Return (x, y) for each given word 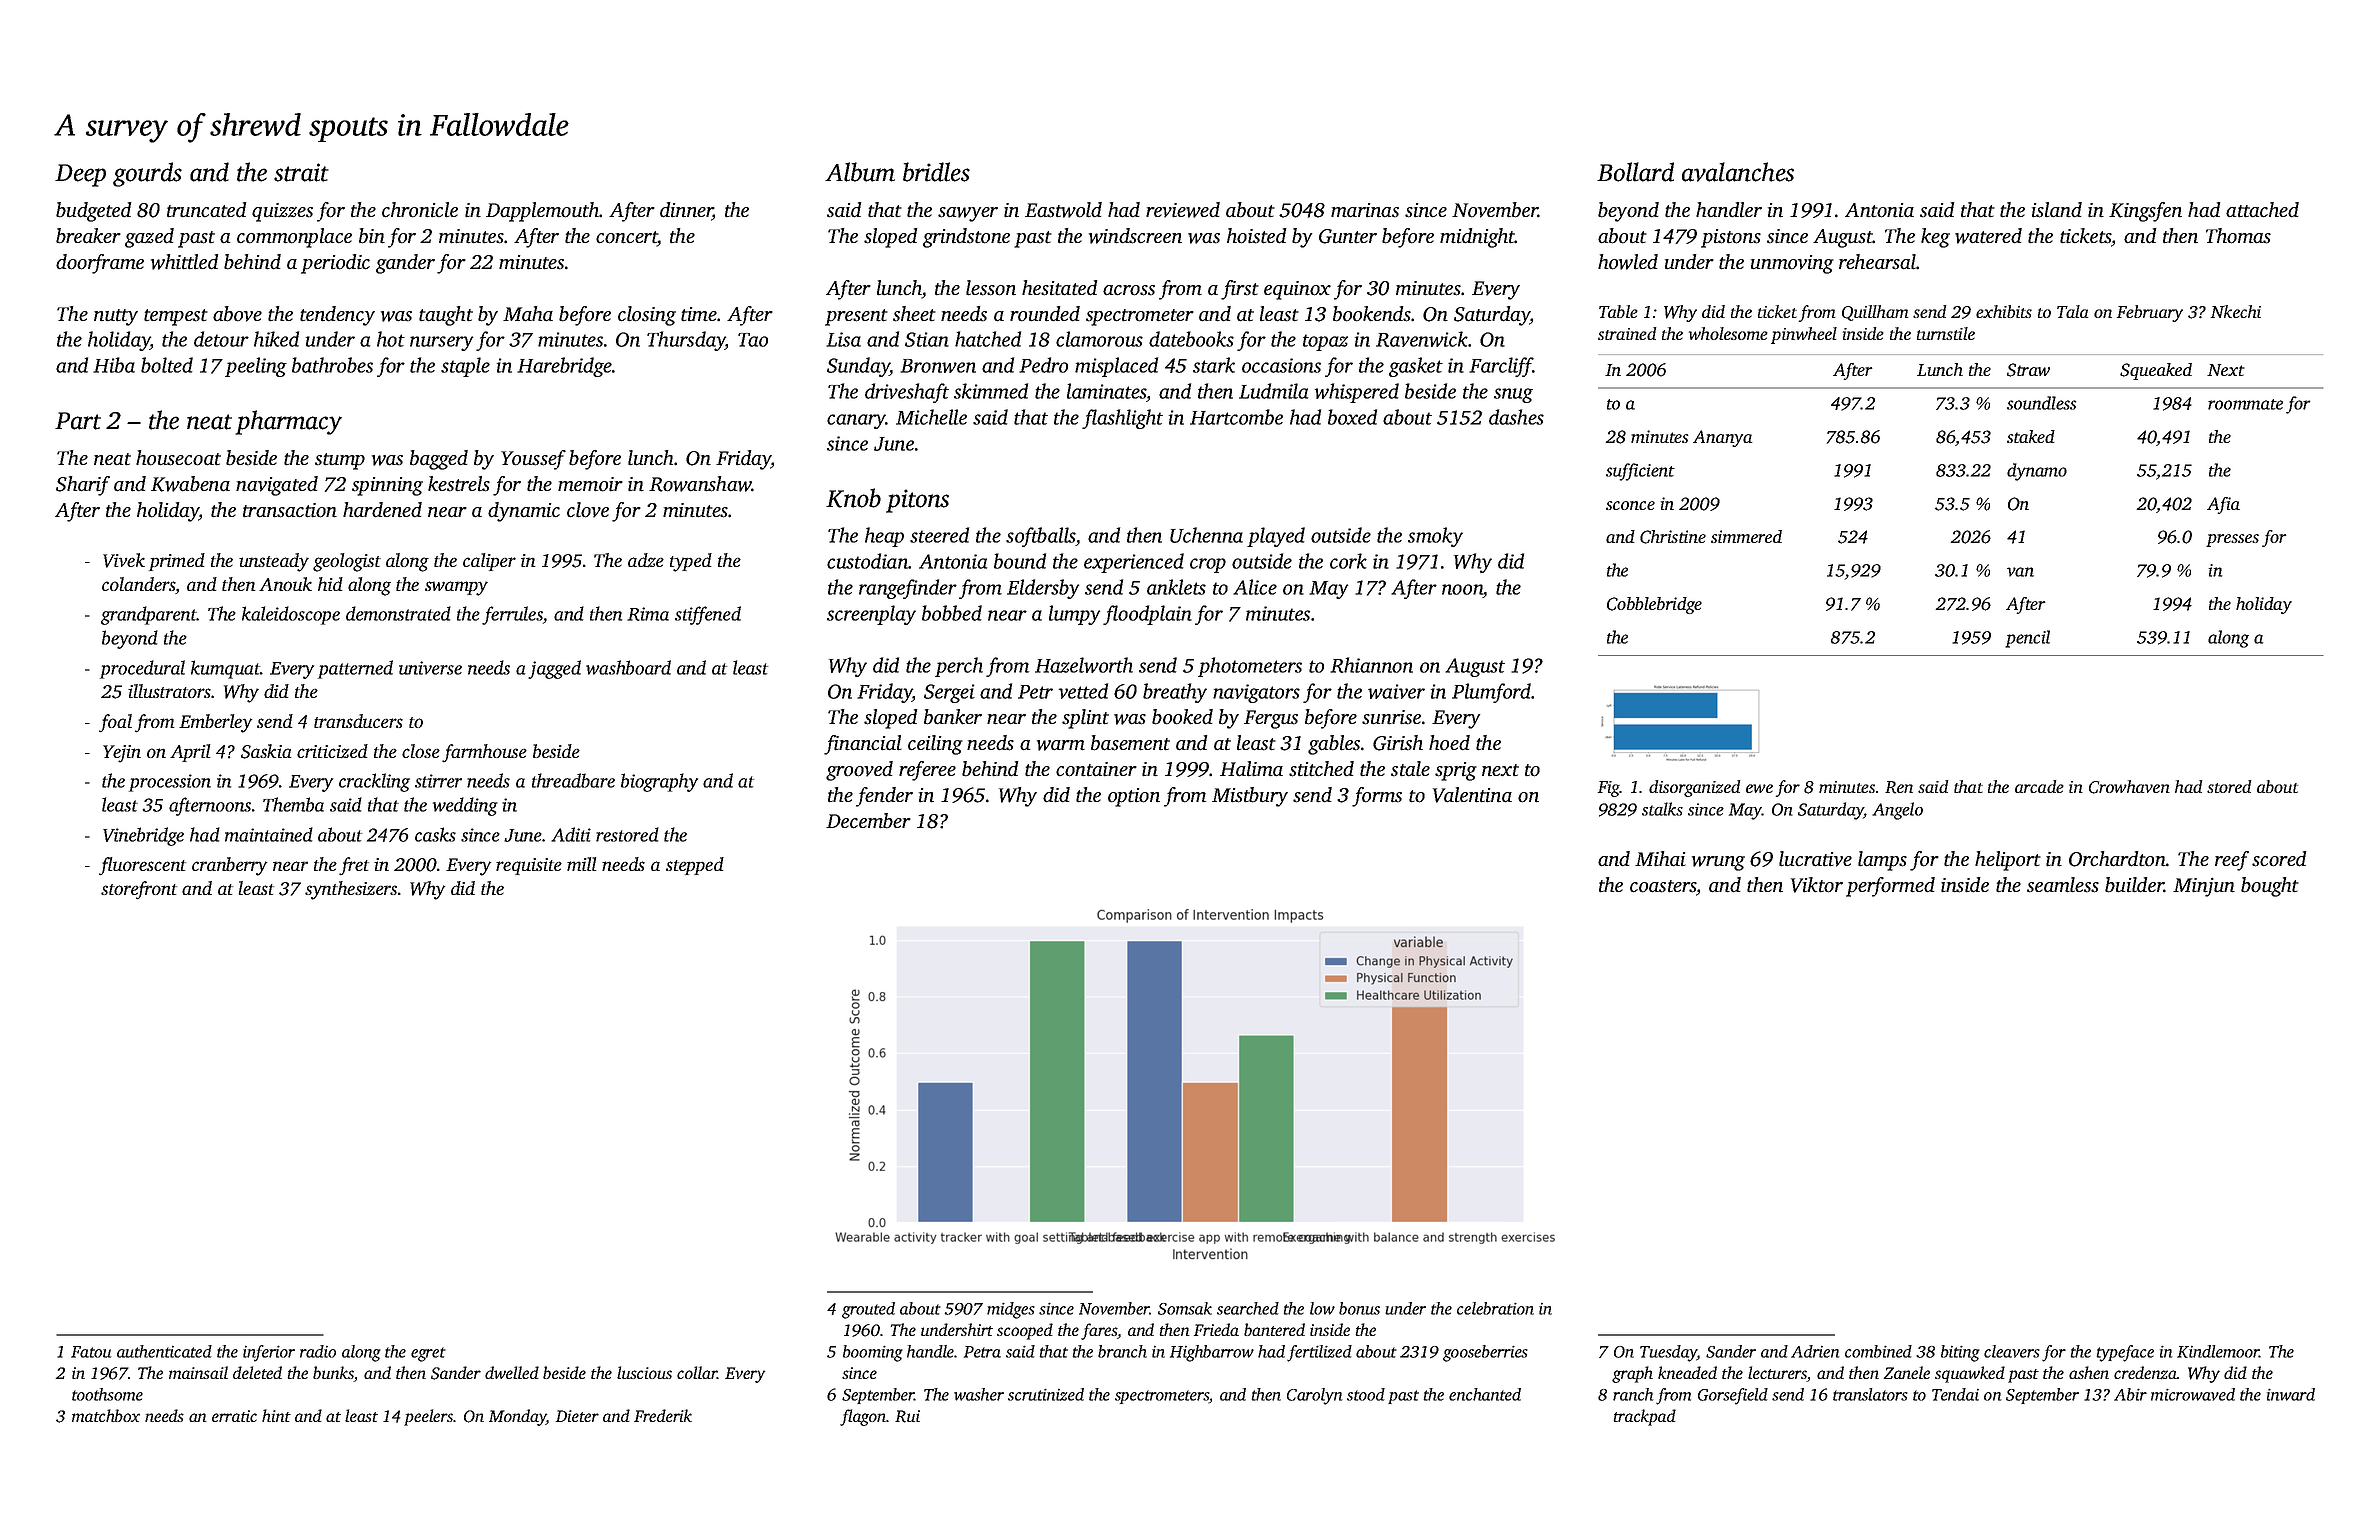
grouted (868, 1310)
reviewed (1183, 210)
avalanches (1738, 172)
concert (627, 238)
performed (1890, 887)
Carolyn (1315, 1396)
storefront (139, 890)
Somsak (1185, 1308)
